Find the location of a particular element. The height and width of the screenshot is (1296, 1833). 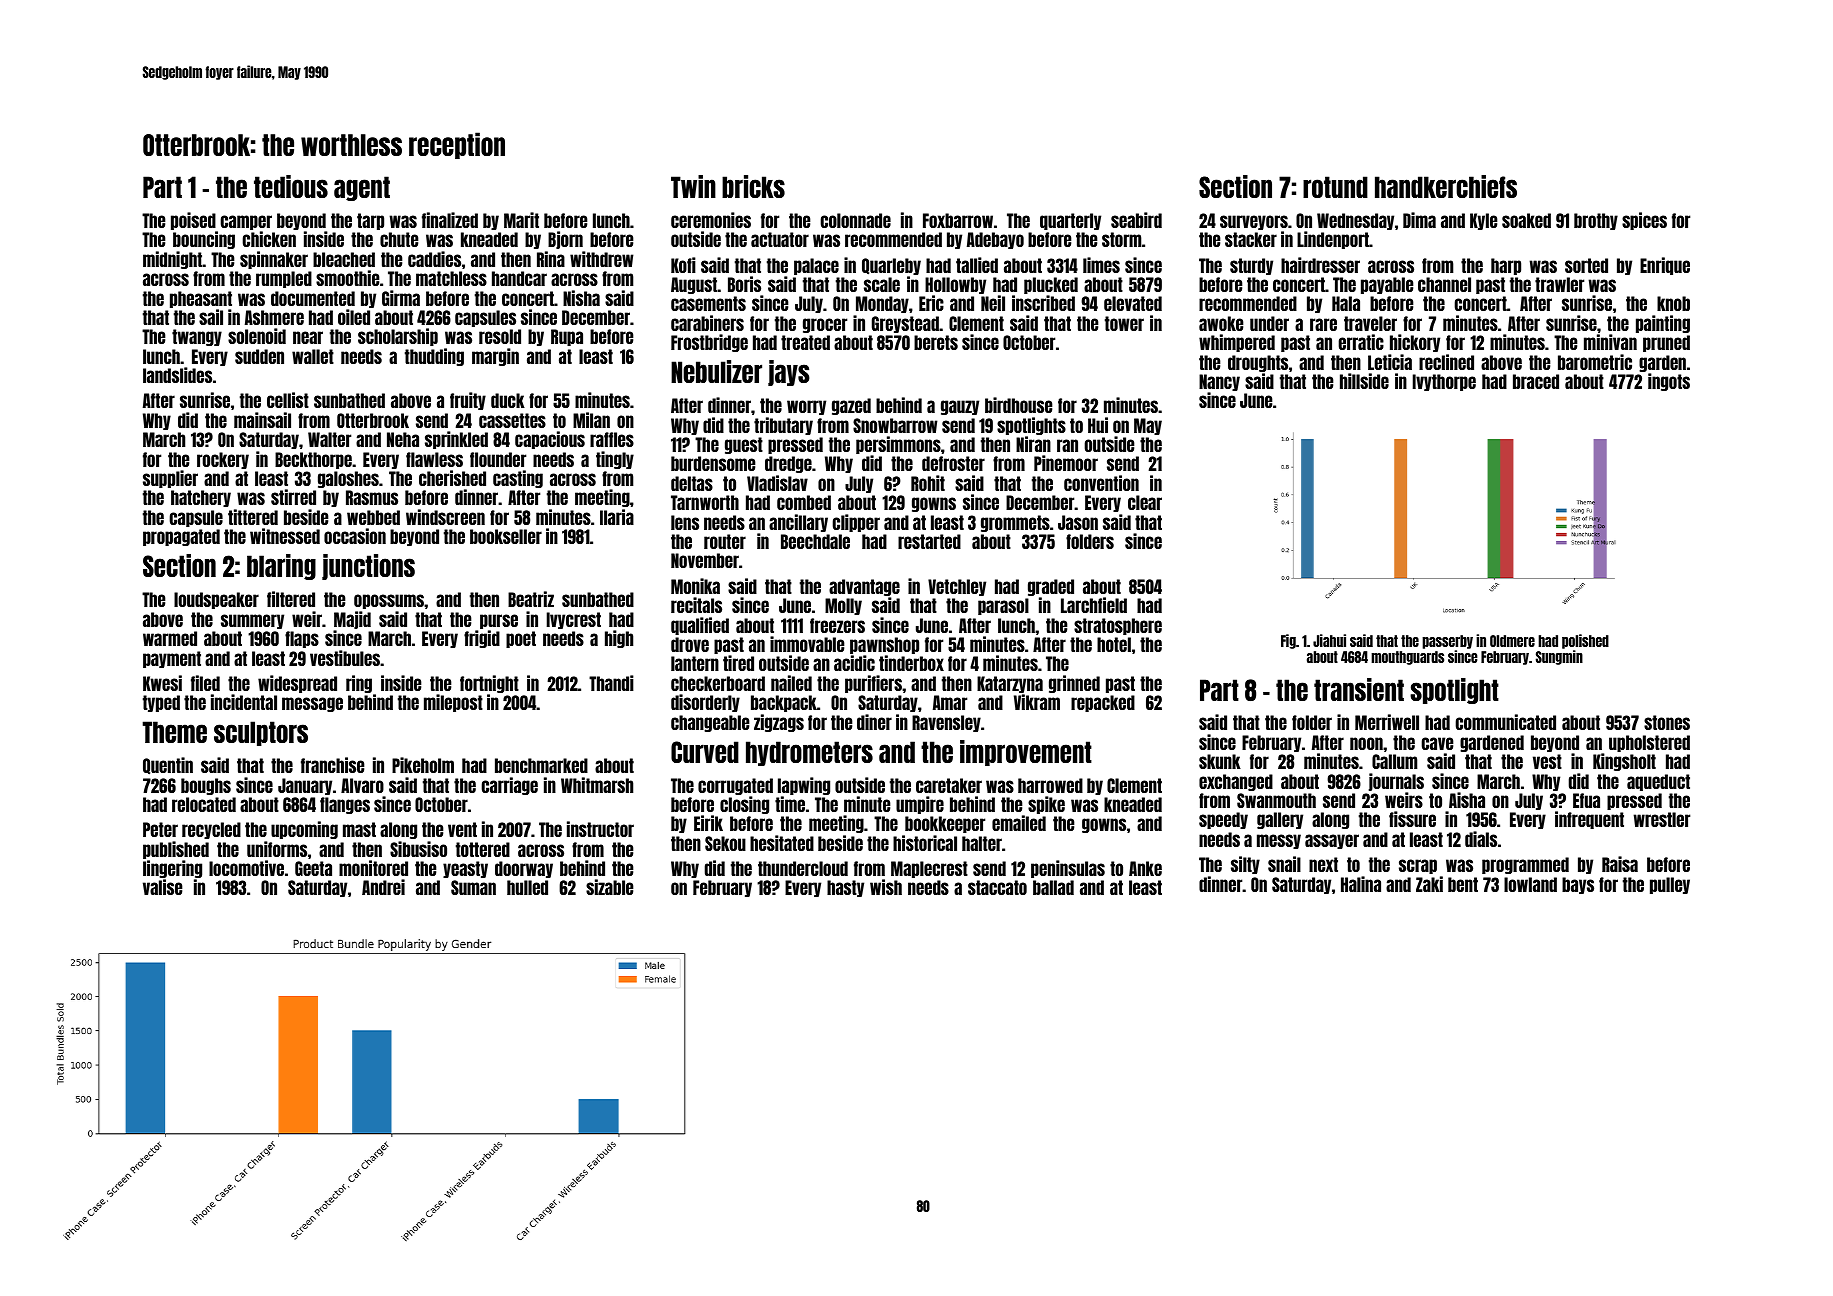

Andrei is located at coordinates (383, 887).
